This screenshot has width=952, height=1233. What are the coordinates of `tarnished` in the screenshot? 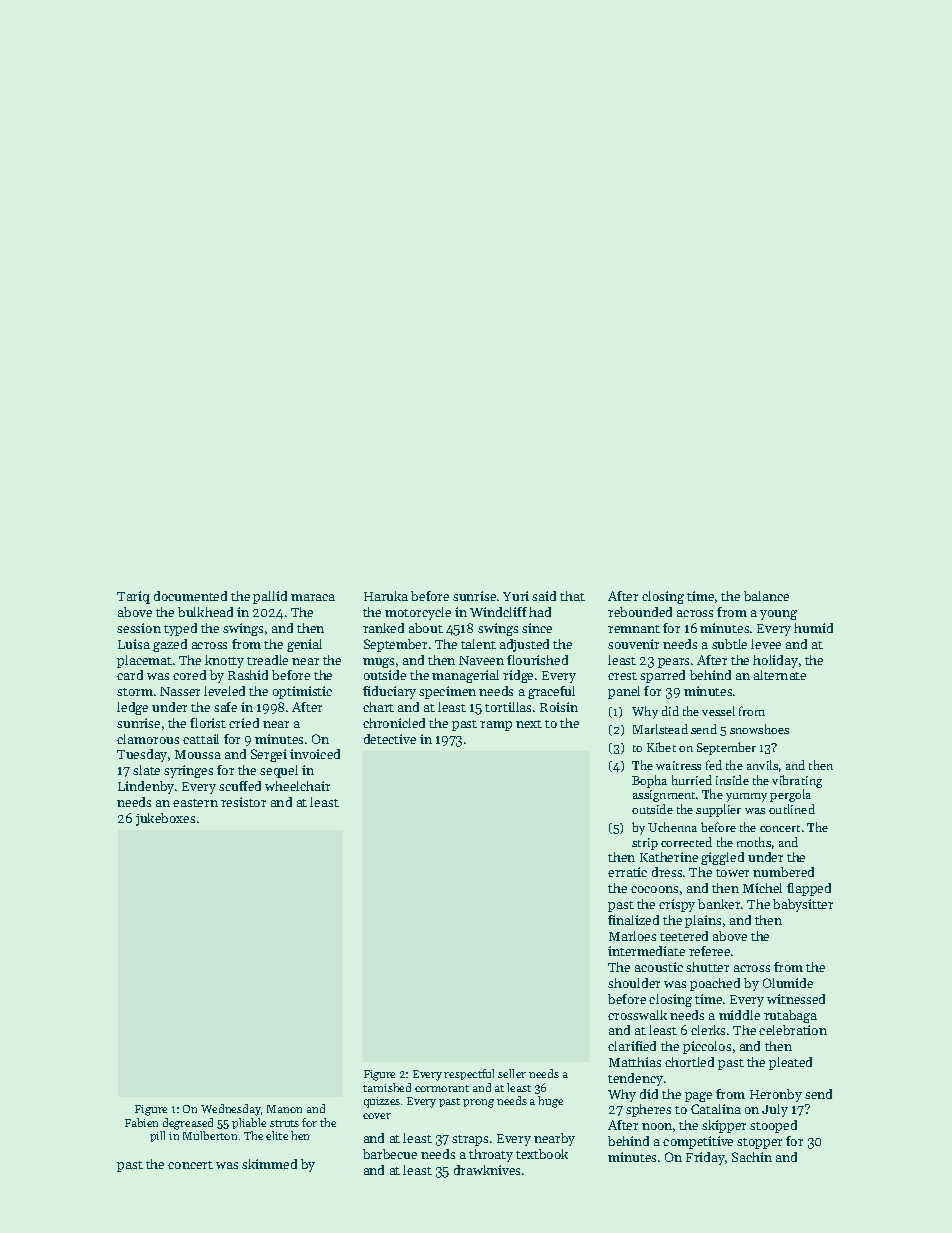 It's located at (387, 1087).
